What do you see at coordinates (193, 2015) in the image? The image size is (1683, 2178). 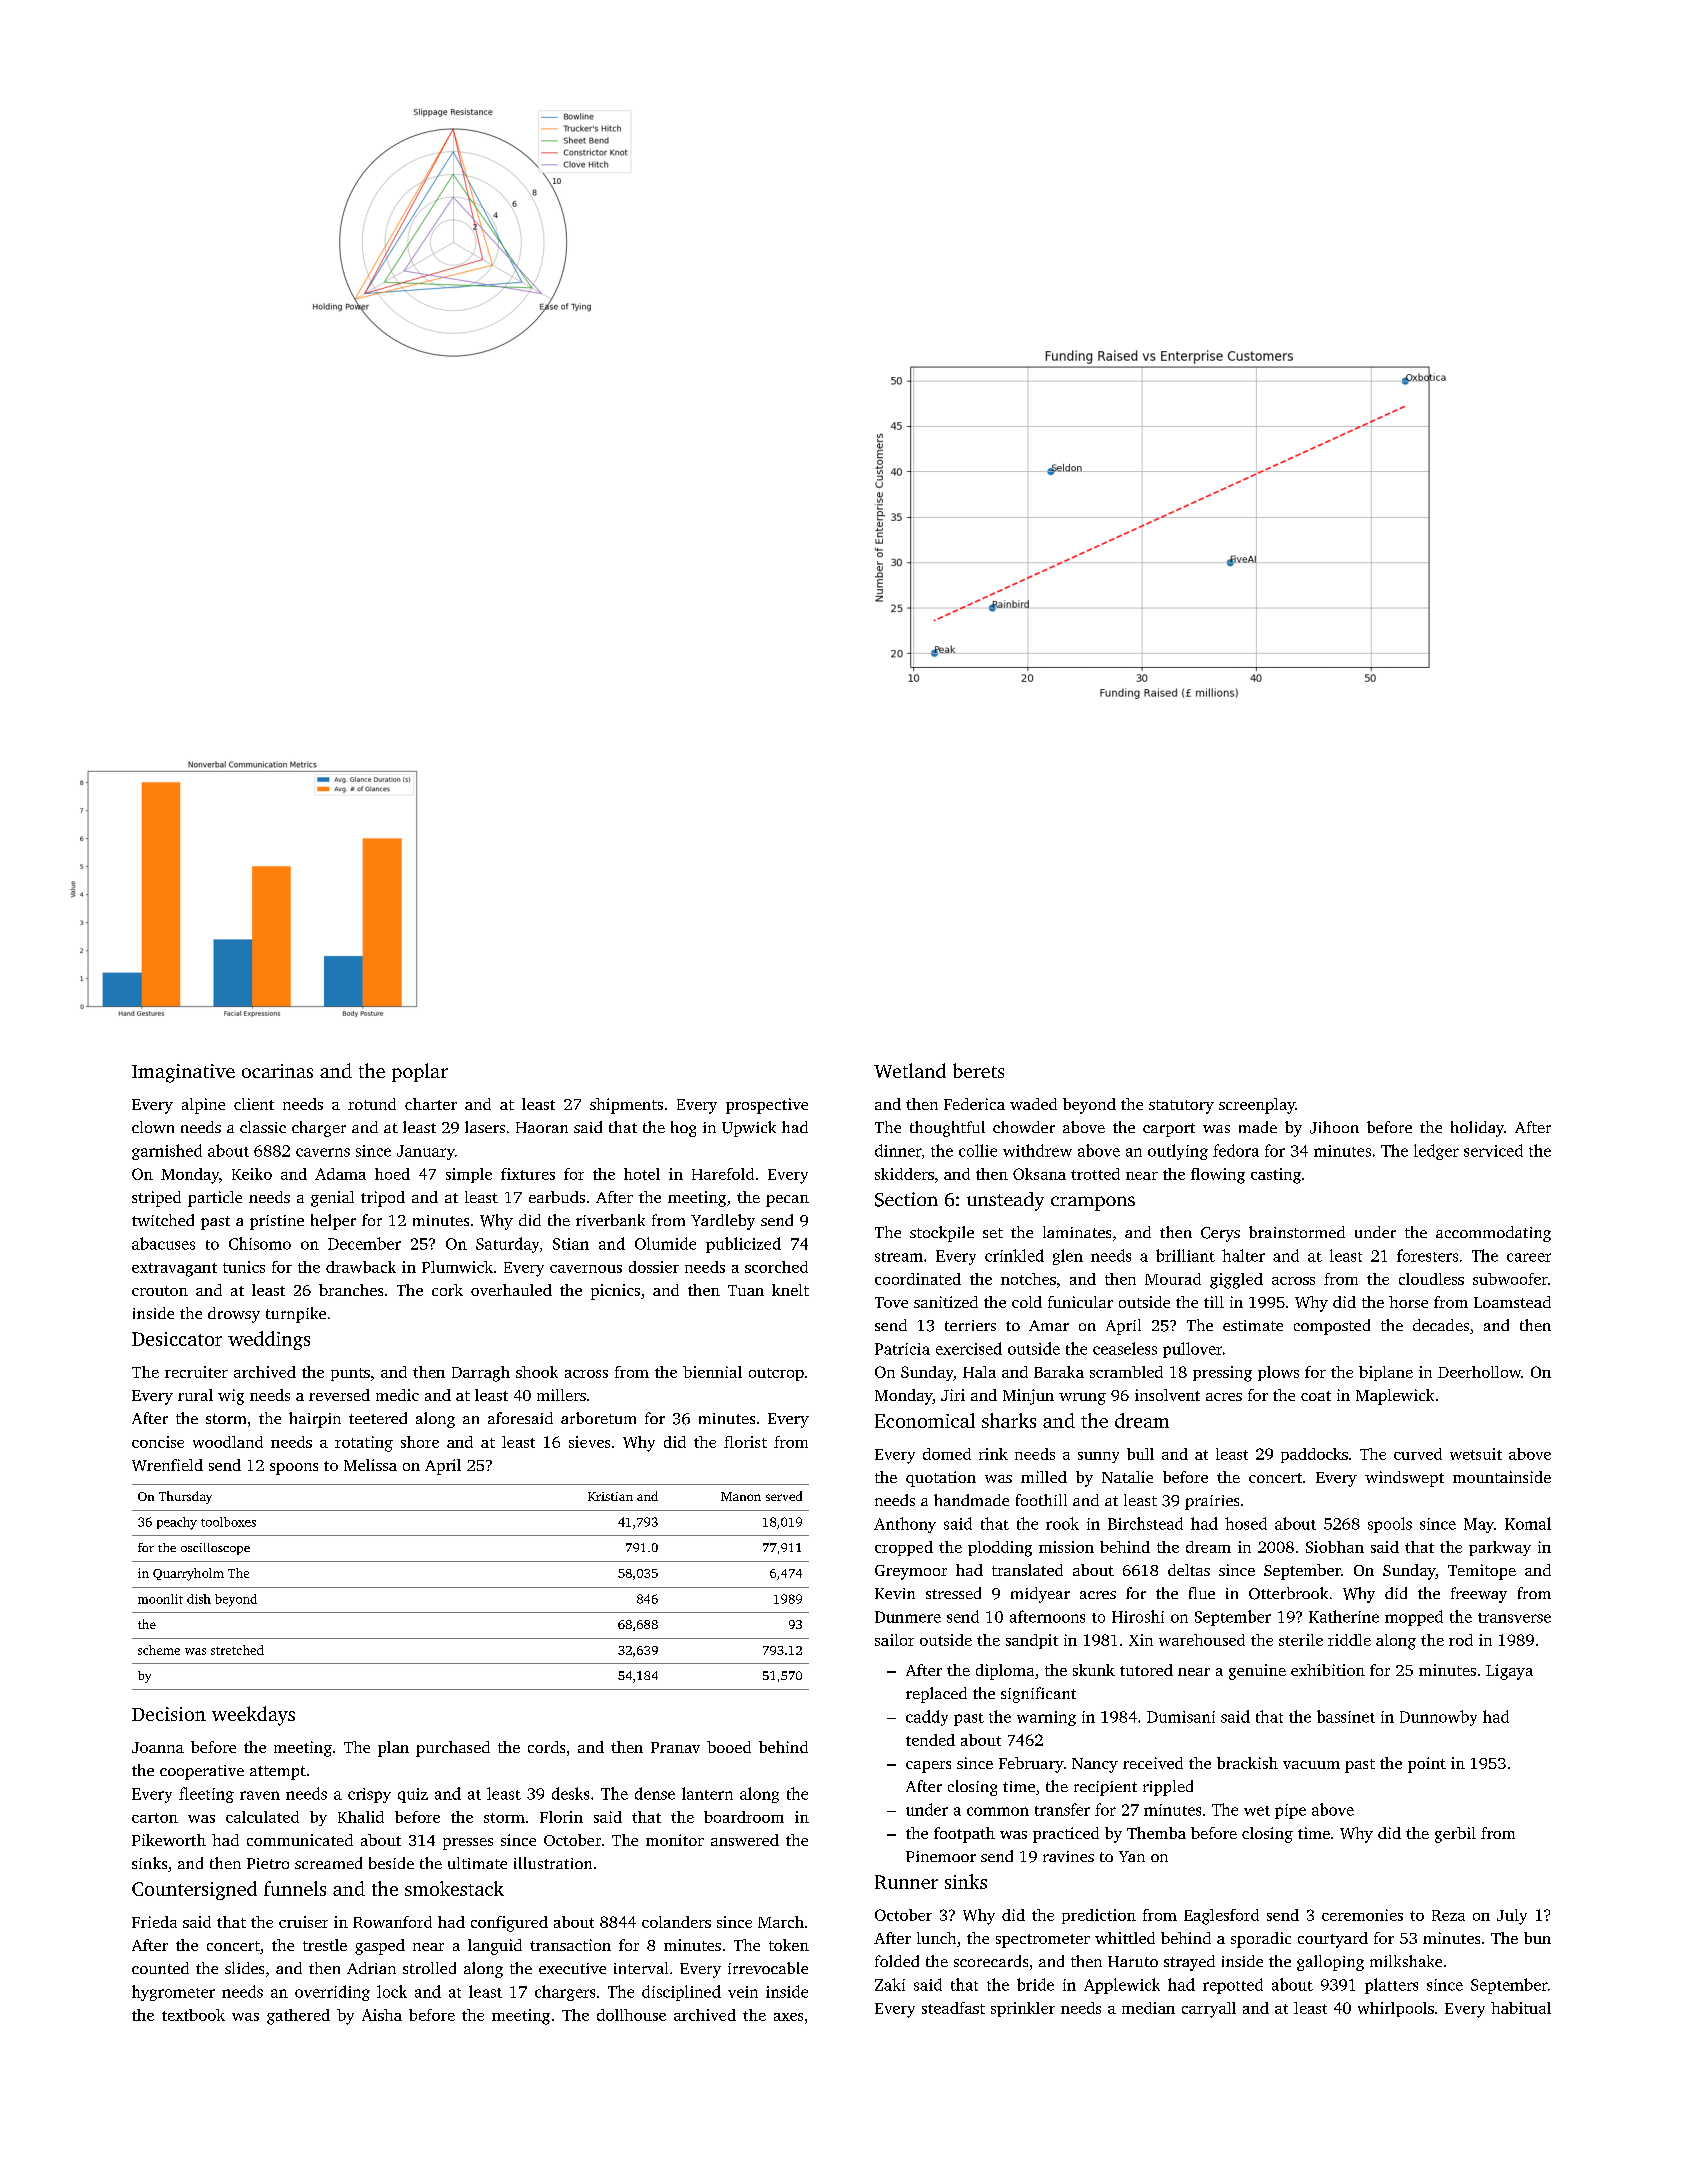 I see `textbook` at bounding box center [193, 2015].
